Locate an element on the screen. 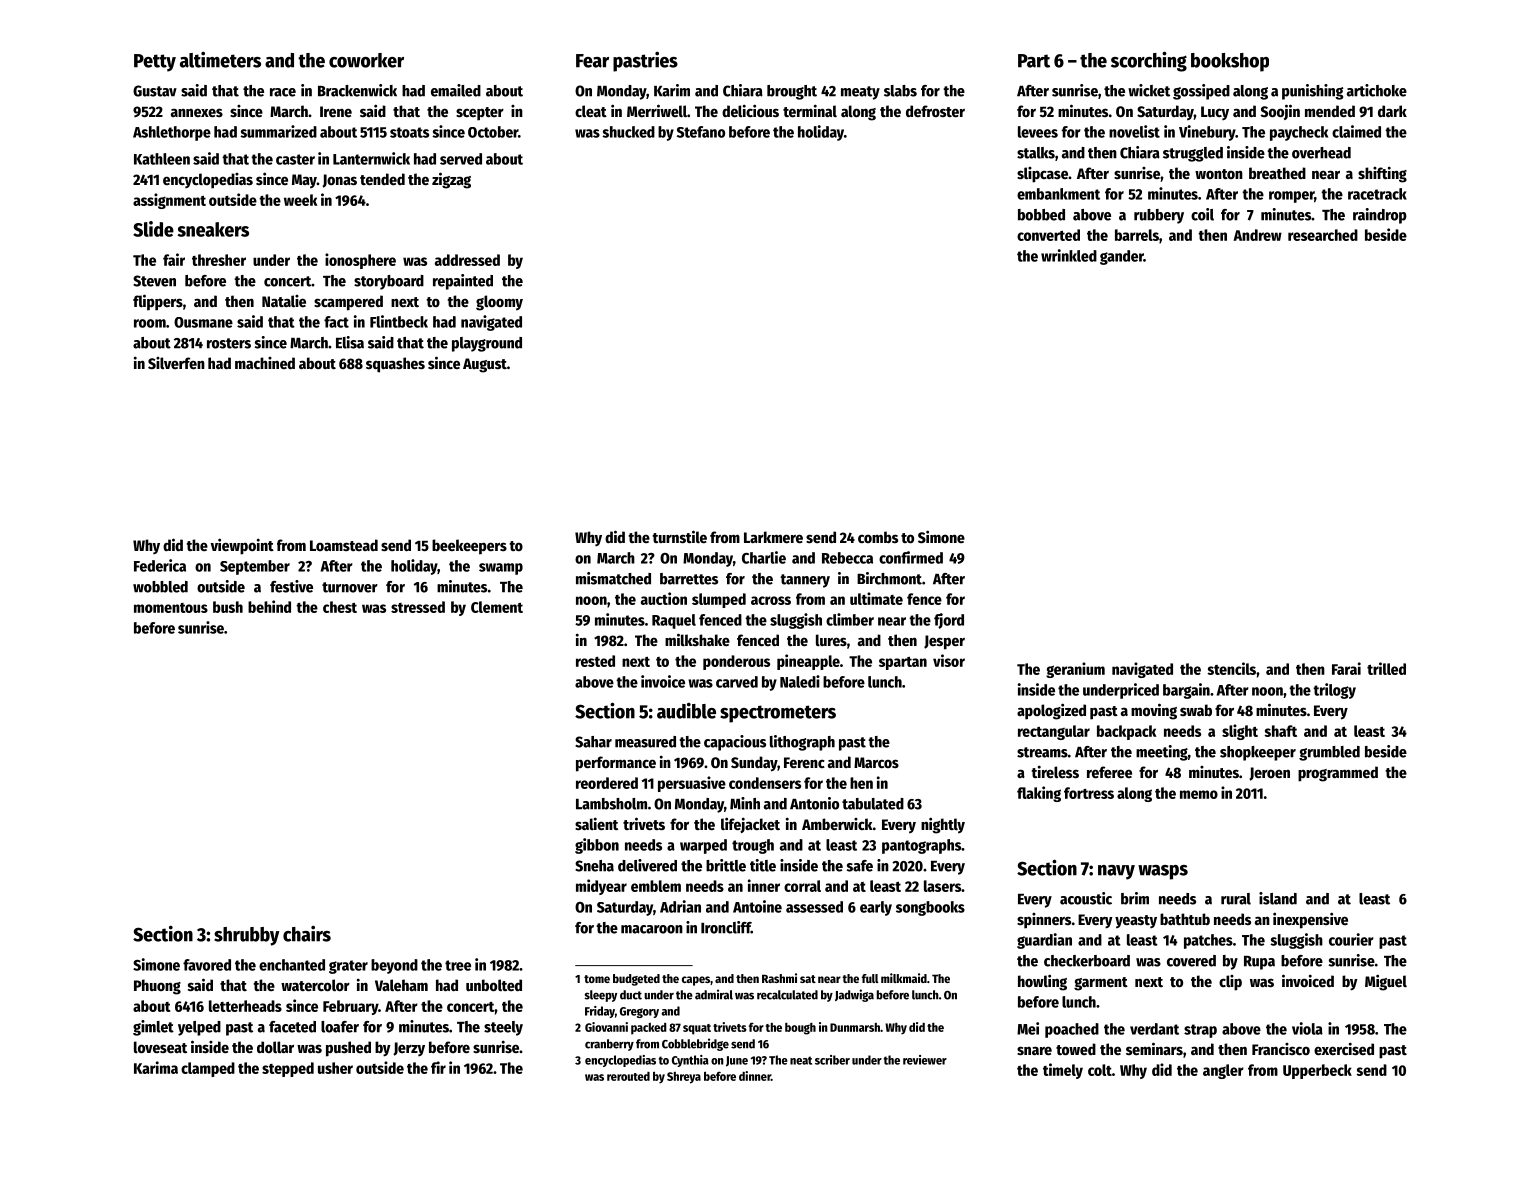  slabs is located at coordinates (900, 91).
